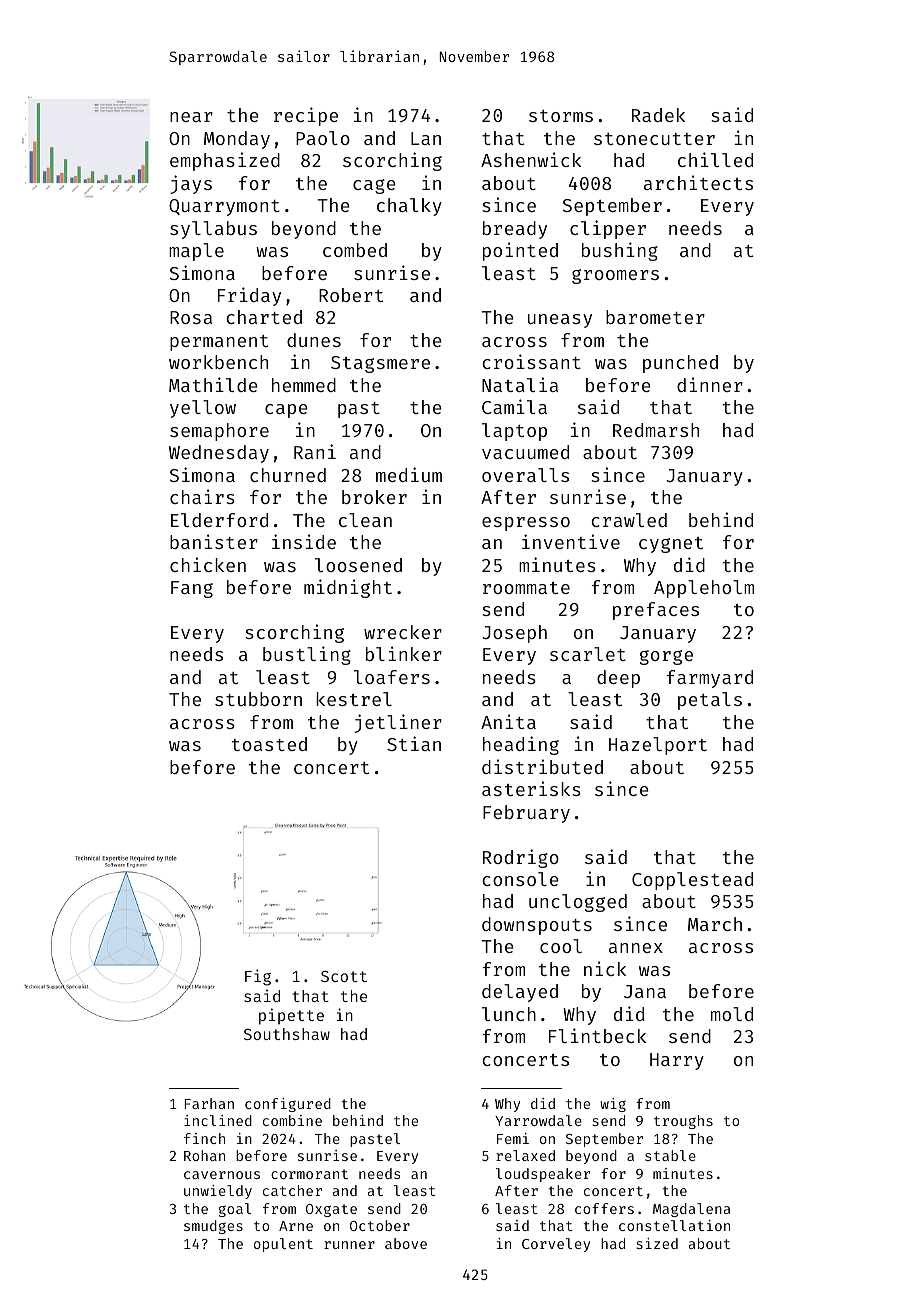 The height and width of the page is (1311, 924). I want to click on kestrel, so click(354, 699).
